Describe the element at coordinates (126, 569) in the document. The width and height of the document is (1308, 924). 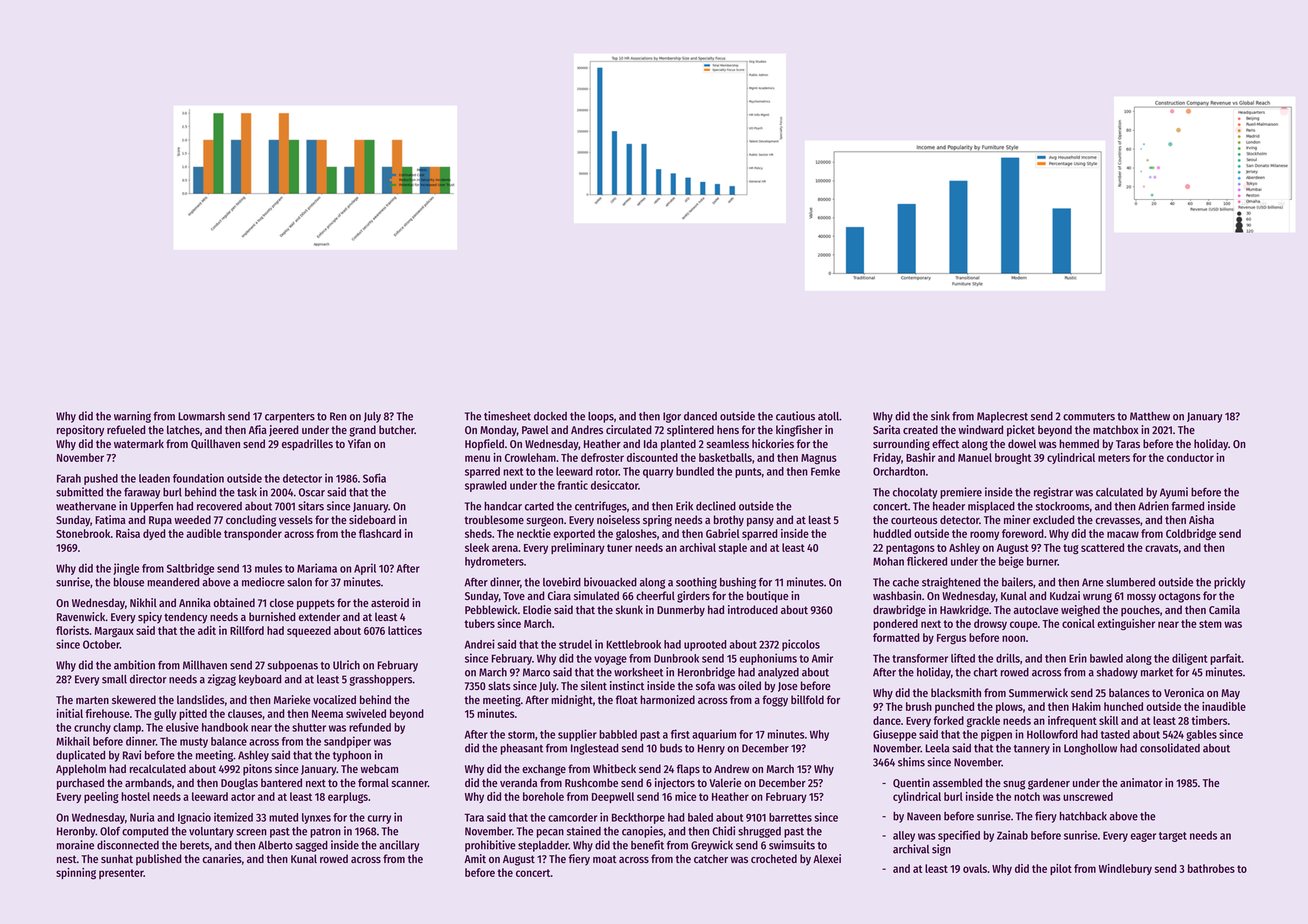
I see `jingle` at that location.
